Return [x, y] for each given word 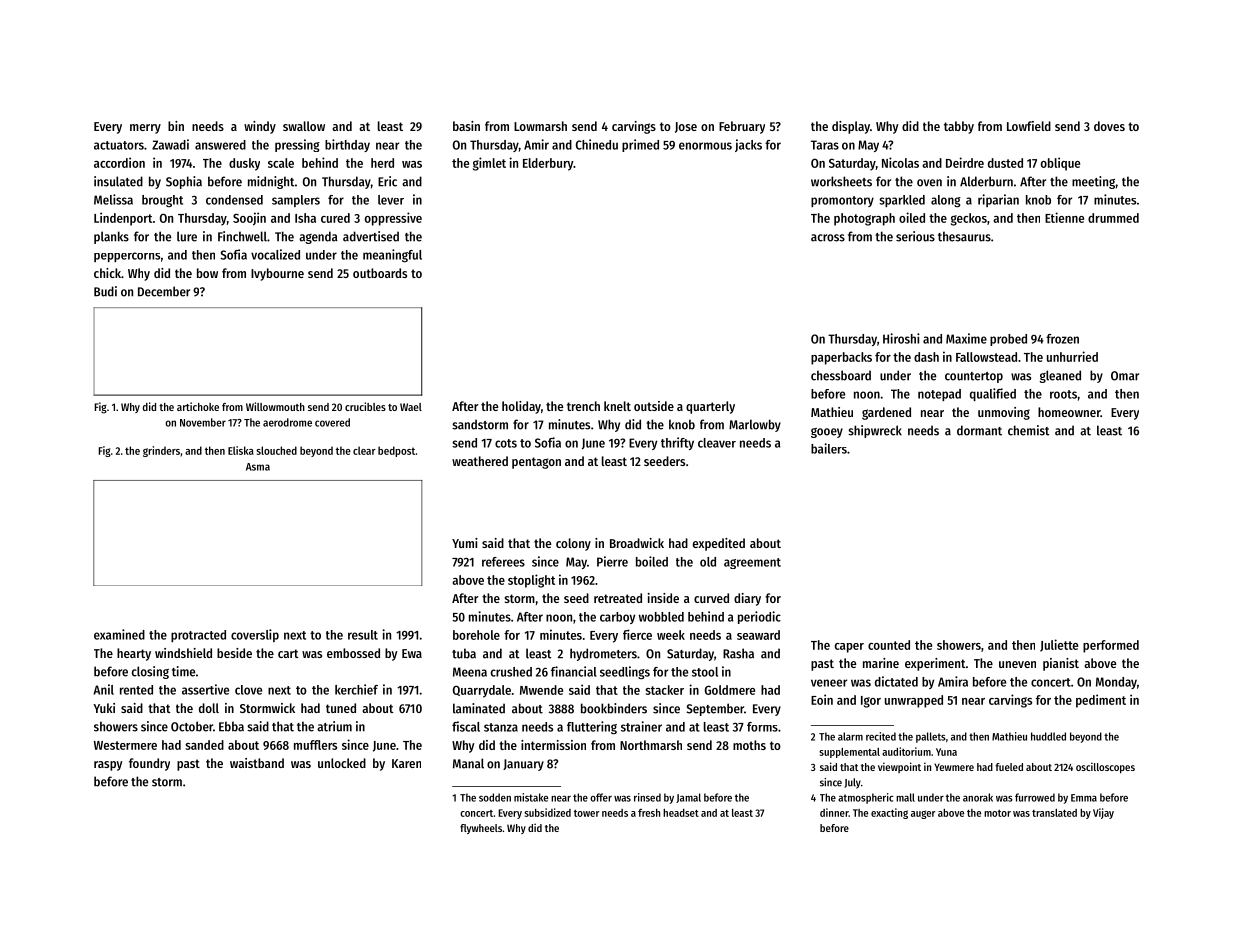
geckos [969, 219]
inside [663, 598]
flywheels [481, 829]
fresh [649, 813]
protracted [198, 636]
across [828, 238]
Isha [305, 218]
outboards [380, 273]
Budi [105, 291]
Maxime [966, 338]
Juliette [1059, 645]
